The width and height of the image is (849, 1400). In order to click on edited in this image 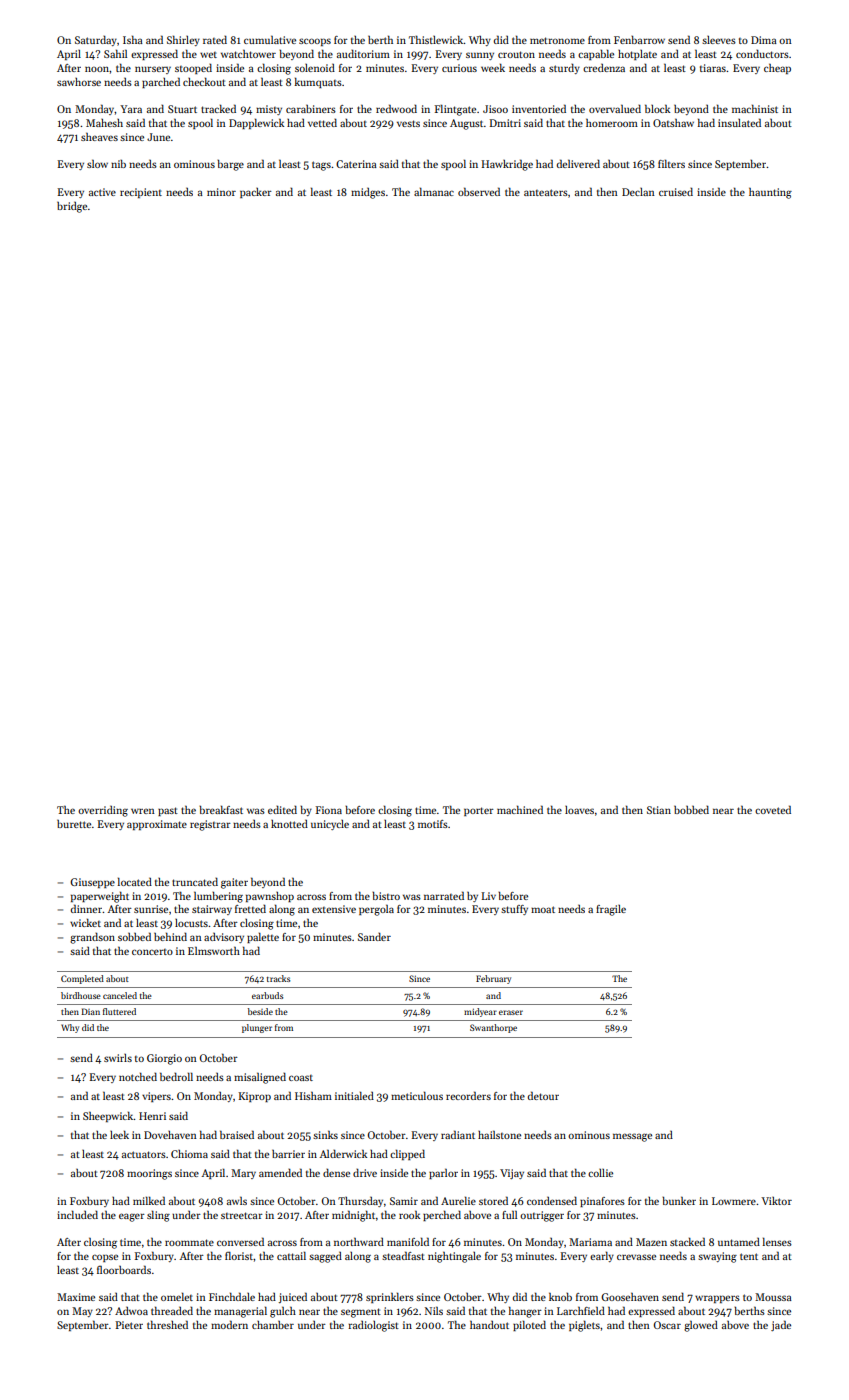, I will do `click(282, 809)`.
